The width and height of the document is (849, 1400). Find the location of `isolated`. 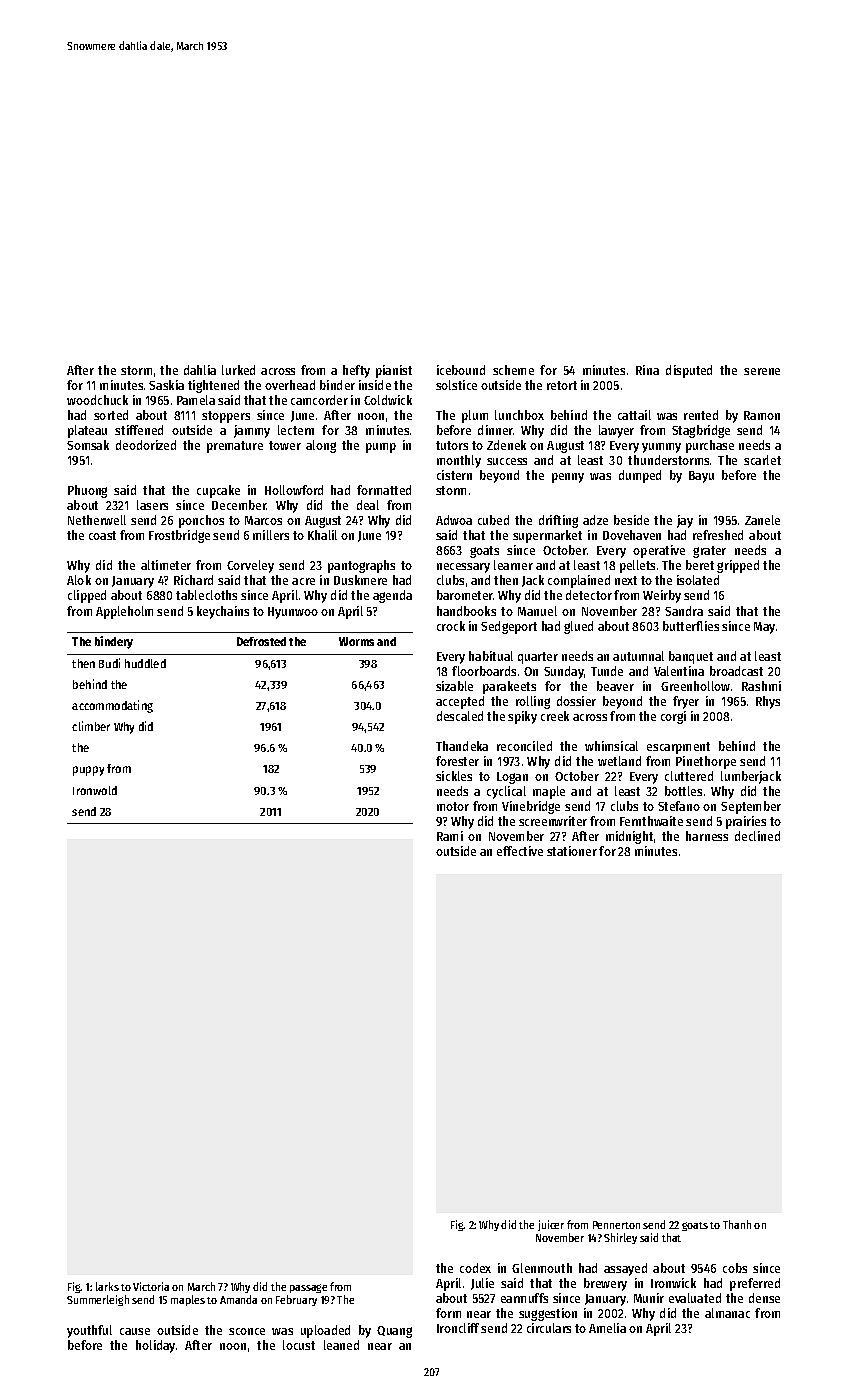

isolated is located at coordinates (698, 580).
